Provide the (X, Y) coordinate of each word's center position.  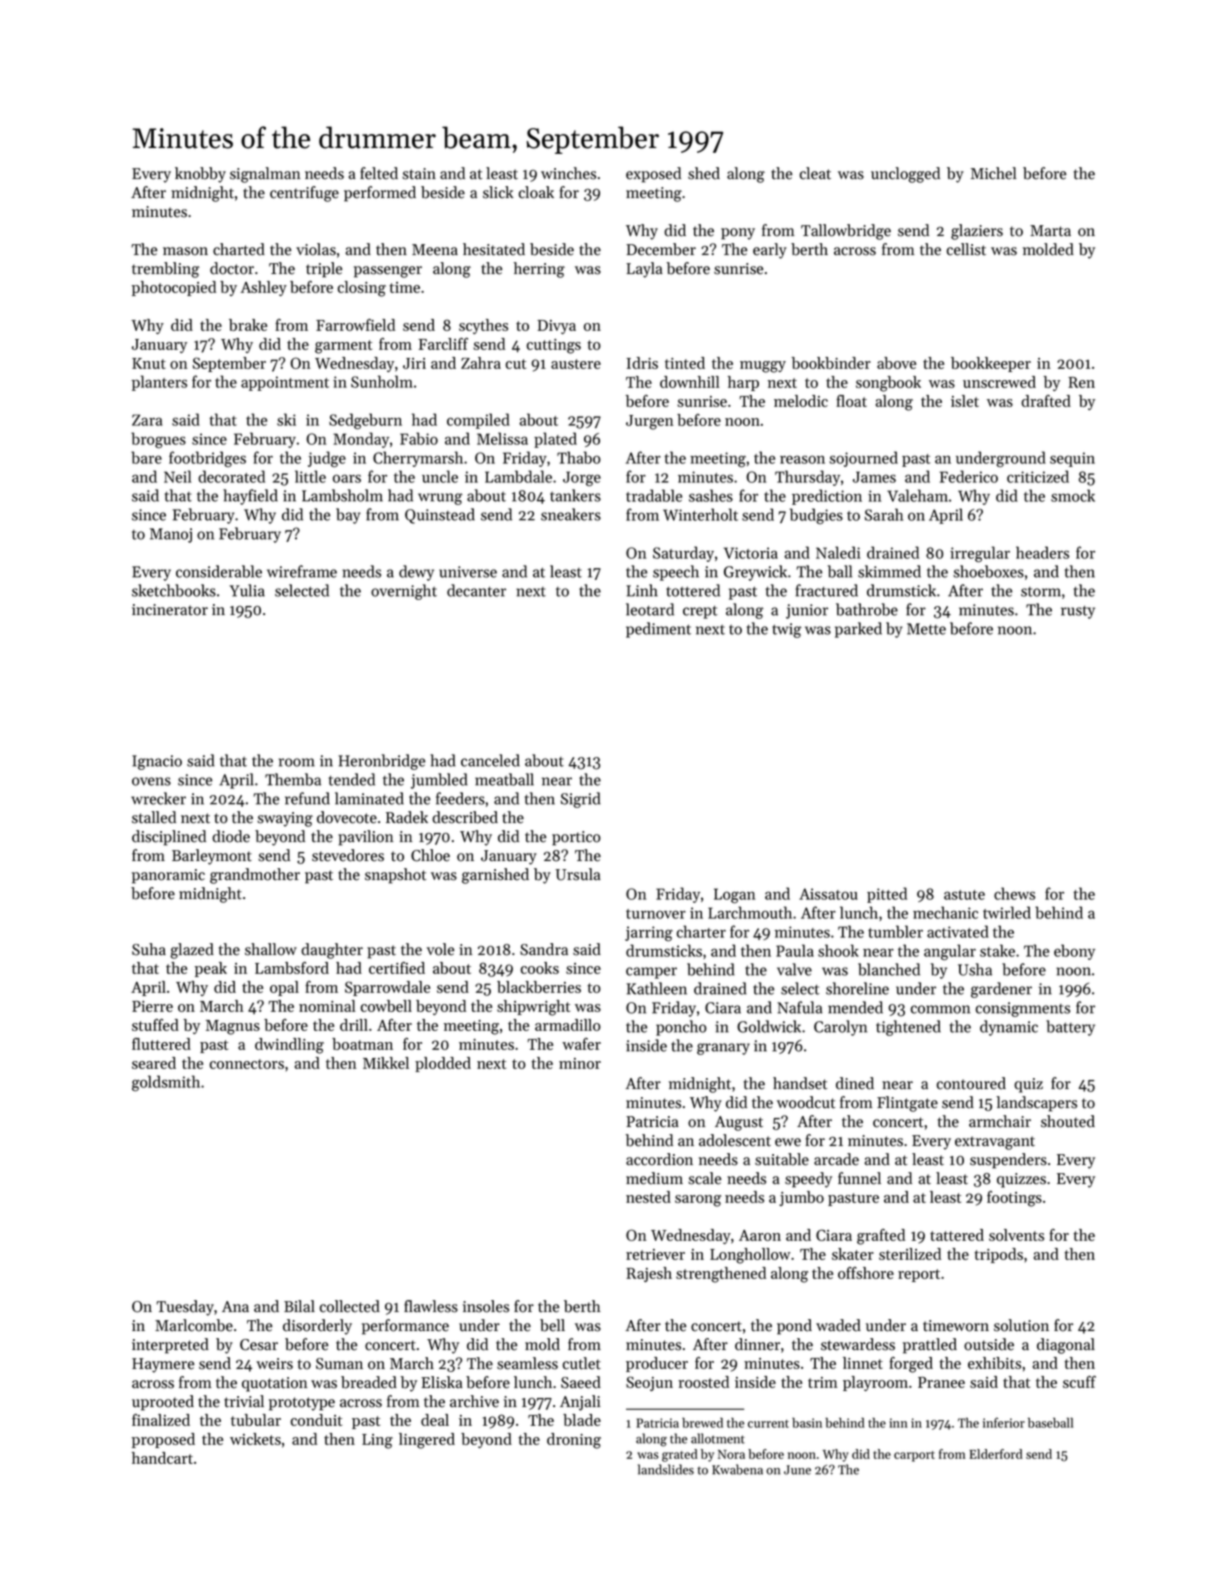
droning (574, 1441)
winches (568, 173)
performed (380, 194)
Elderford (996, 1454)
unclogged (905, 175)
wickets (255, 1439)
